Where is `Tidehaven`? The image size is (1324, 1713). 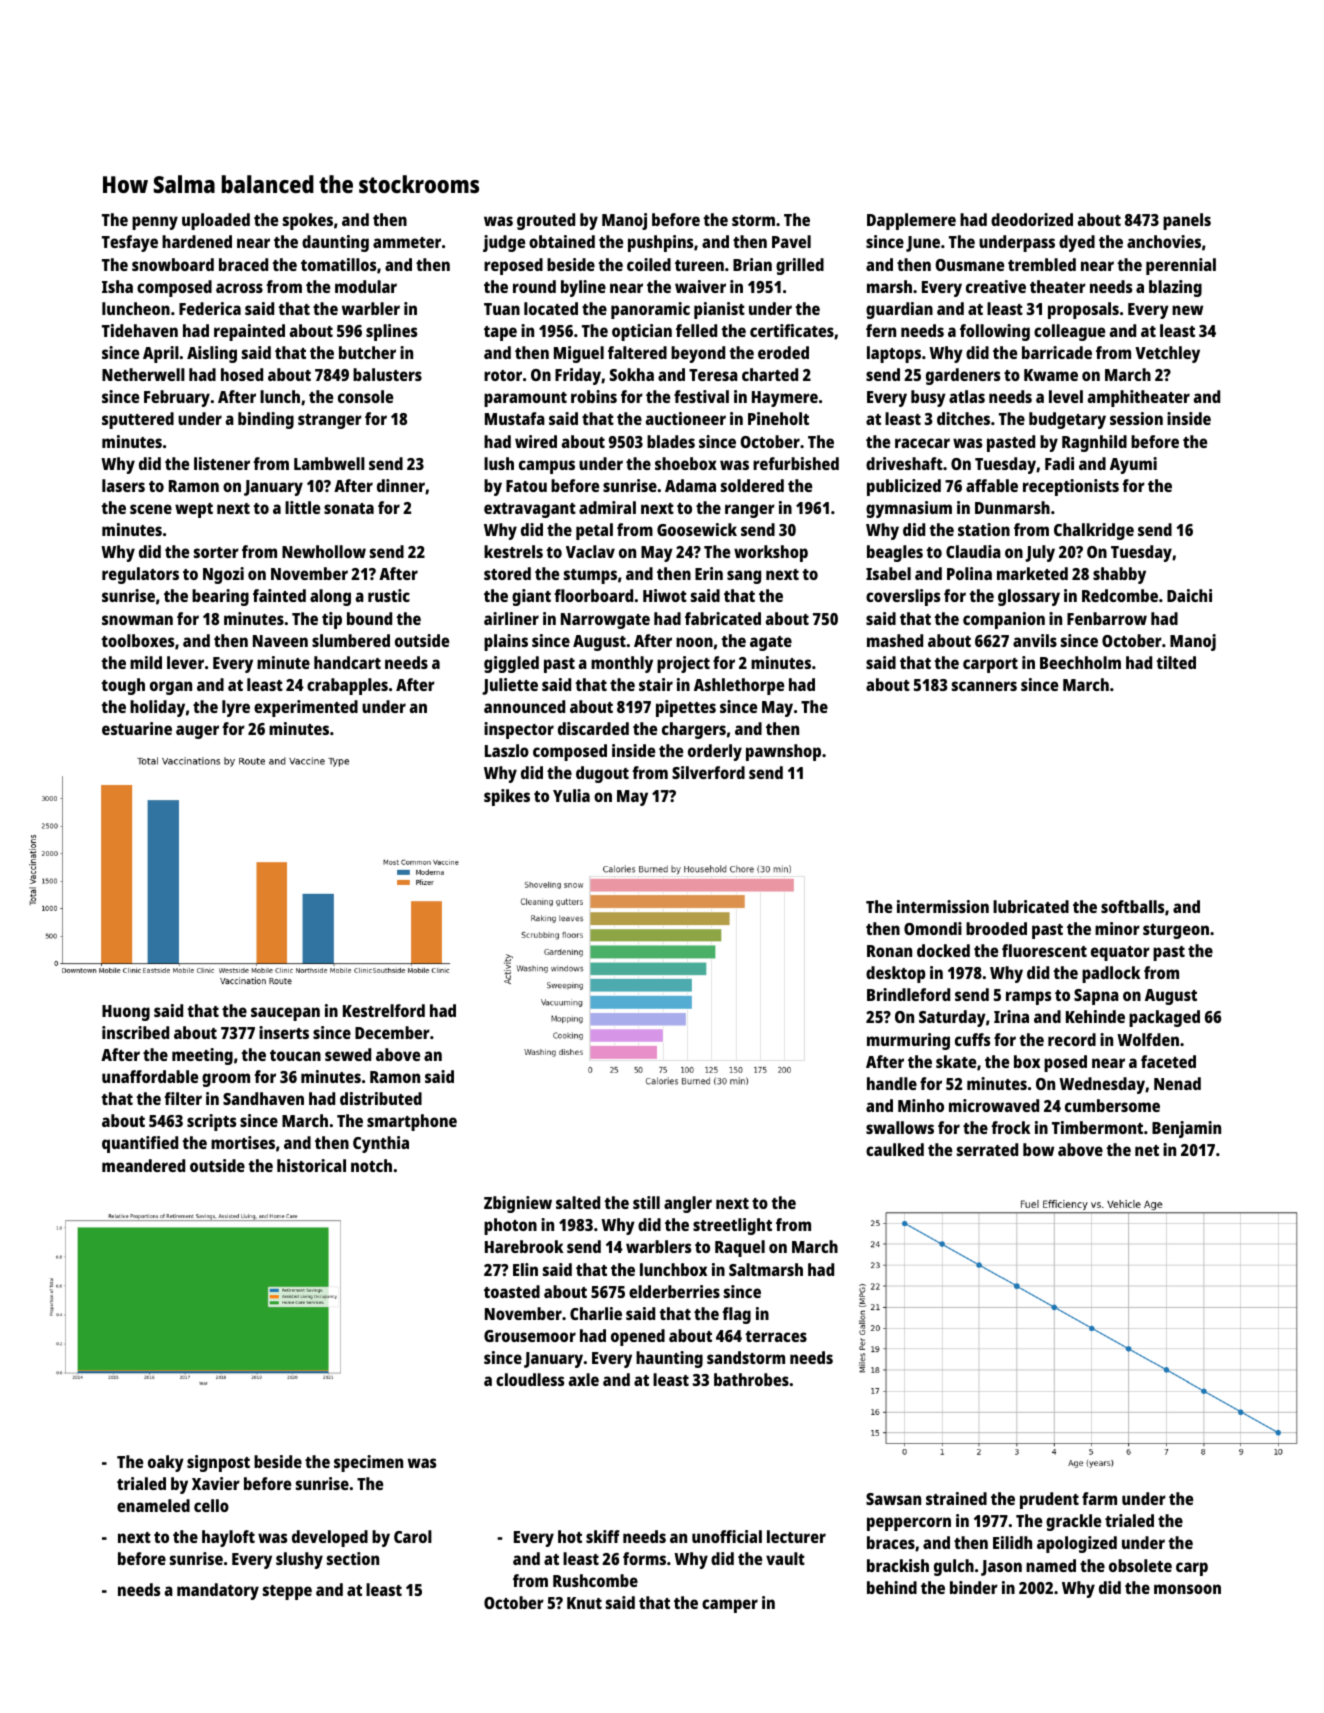
Tidehaven is located at coordinates (140, 330).
